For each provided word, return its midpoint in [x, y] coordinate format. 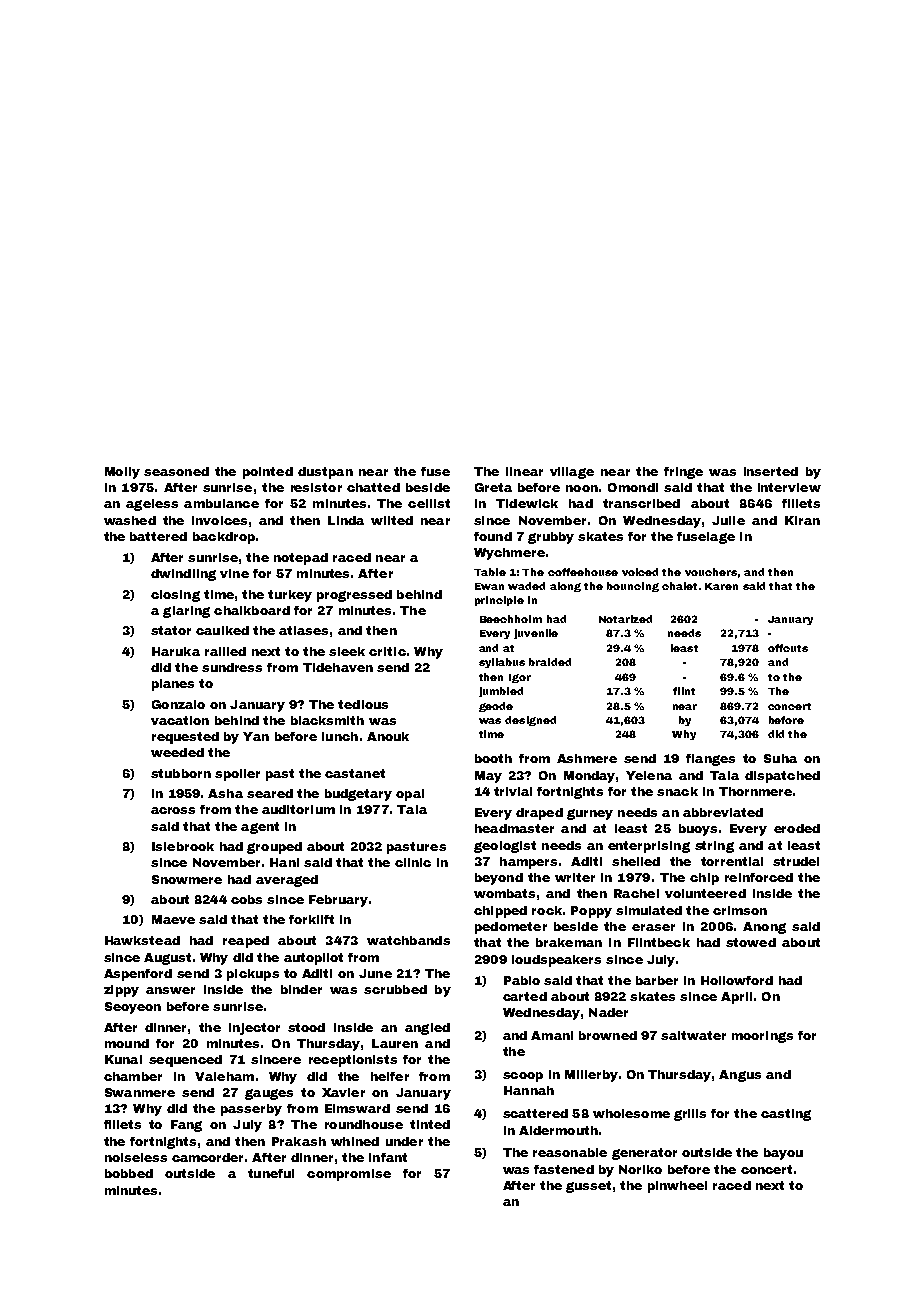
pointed [268, 473]
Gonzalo [178, 704]
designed [530, 721]
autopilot [313, 959]
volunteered [705, 893]
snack [677, 791]
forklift [311, 919]
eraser [653, 927]
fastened [564, 1169]
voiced [640, 572]
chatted [373, 487]
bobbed [129, 1173]
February [338, 901]
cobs [246, 899]
